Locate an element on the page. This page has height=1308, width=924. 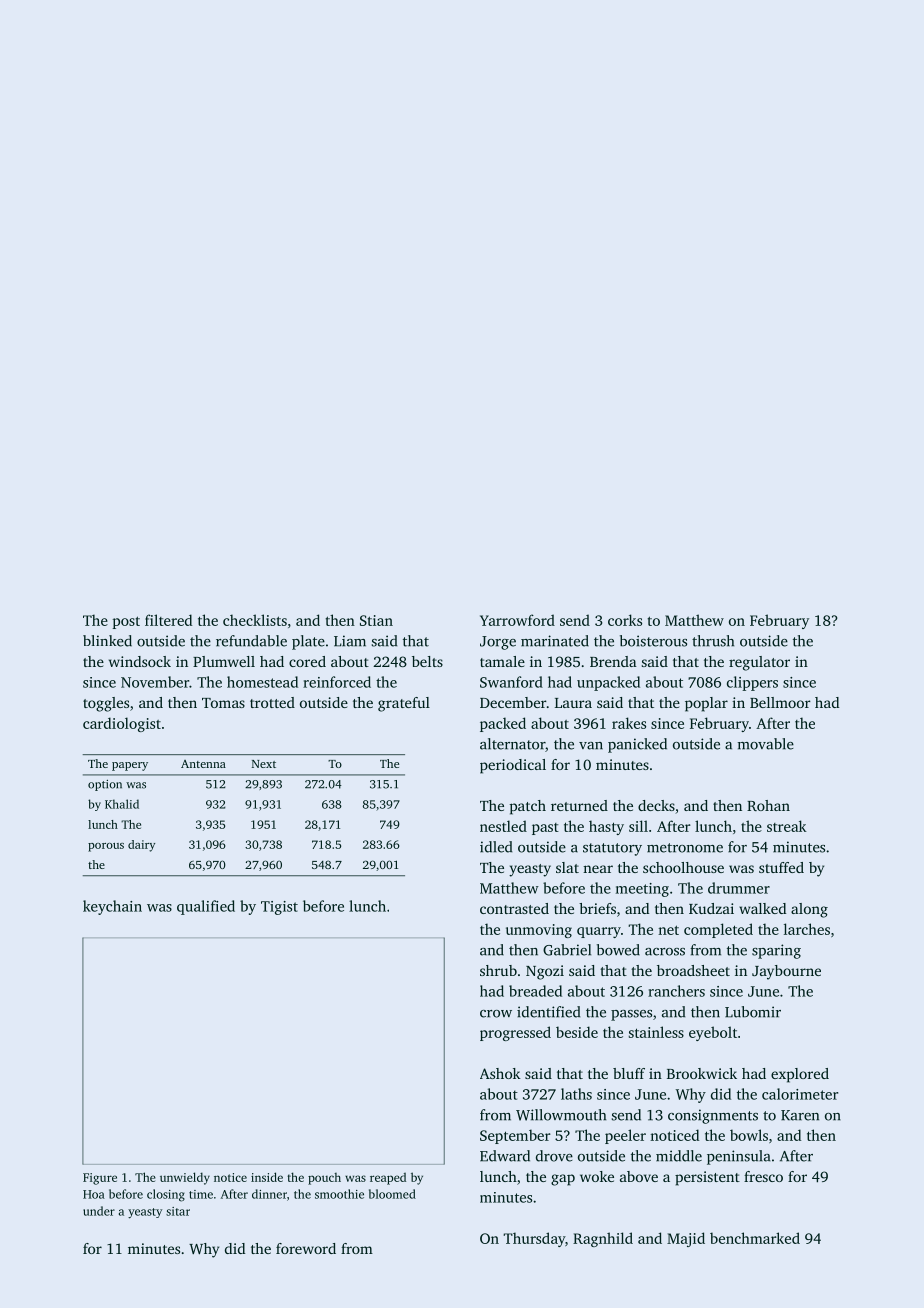
time is located at coordinates (201, 1194).
